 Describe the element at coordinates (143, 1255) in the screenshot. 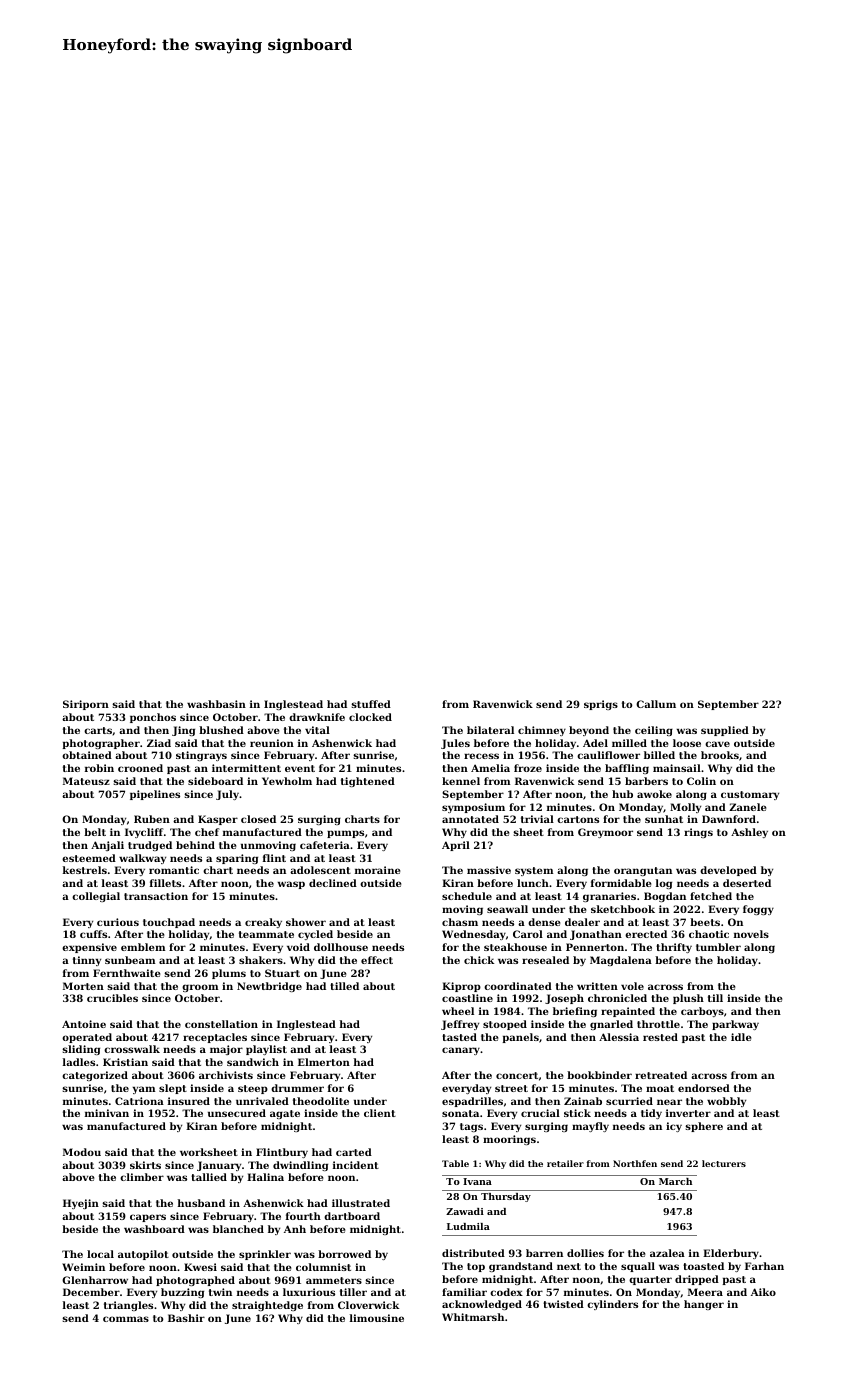

I see `autopilot` at that location.
